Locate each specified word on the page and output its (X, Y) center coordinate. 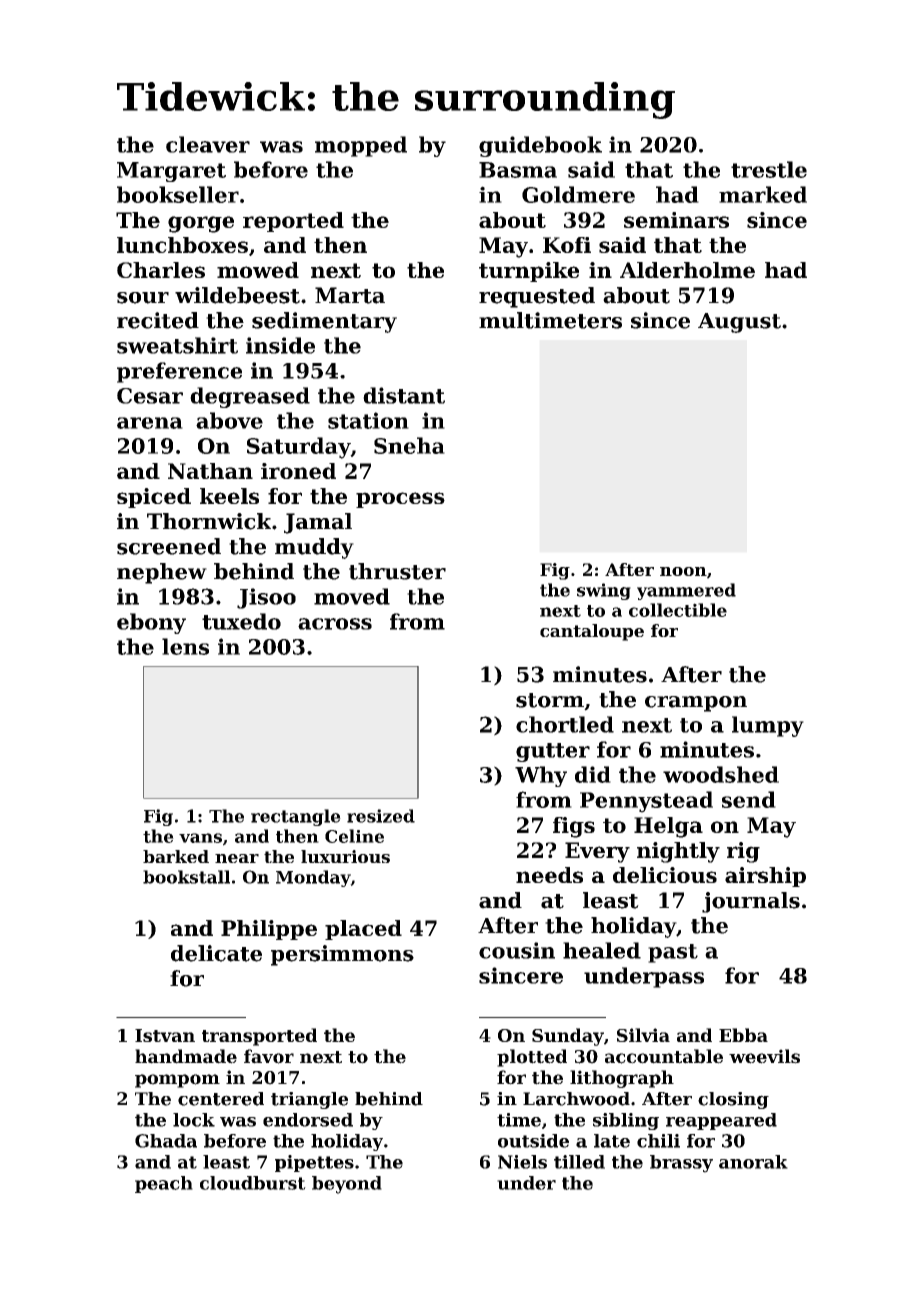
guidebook (540, 146)
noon (683, 571)
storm (550, 700)
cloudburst (253, 1183)
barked (176, 856)
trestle (769, 169)
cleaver (208, 144)
